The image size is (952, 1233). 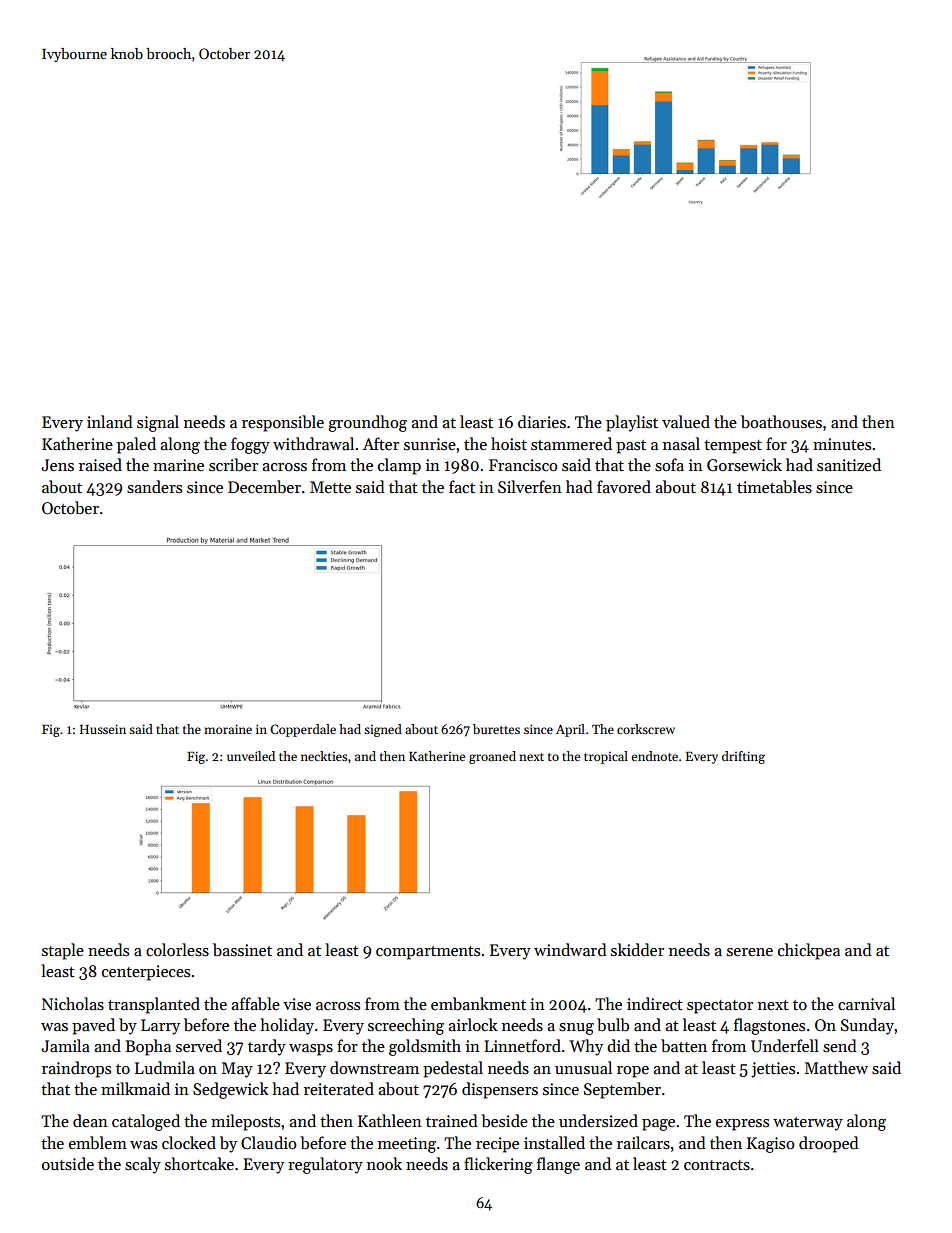 What do you see at coordinates (110, 421) in the page?
I see `inland` at bounding box center [110, 421].
